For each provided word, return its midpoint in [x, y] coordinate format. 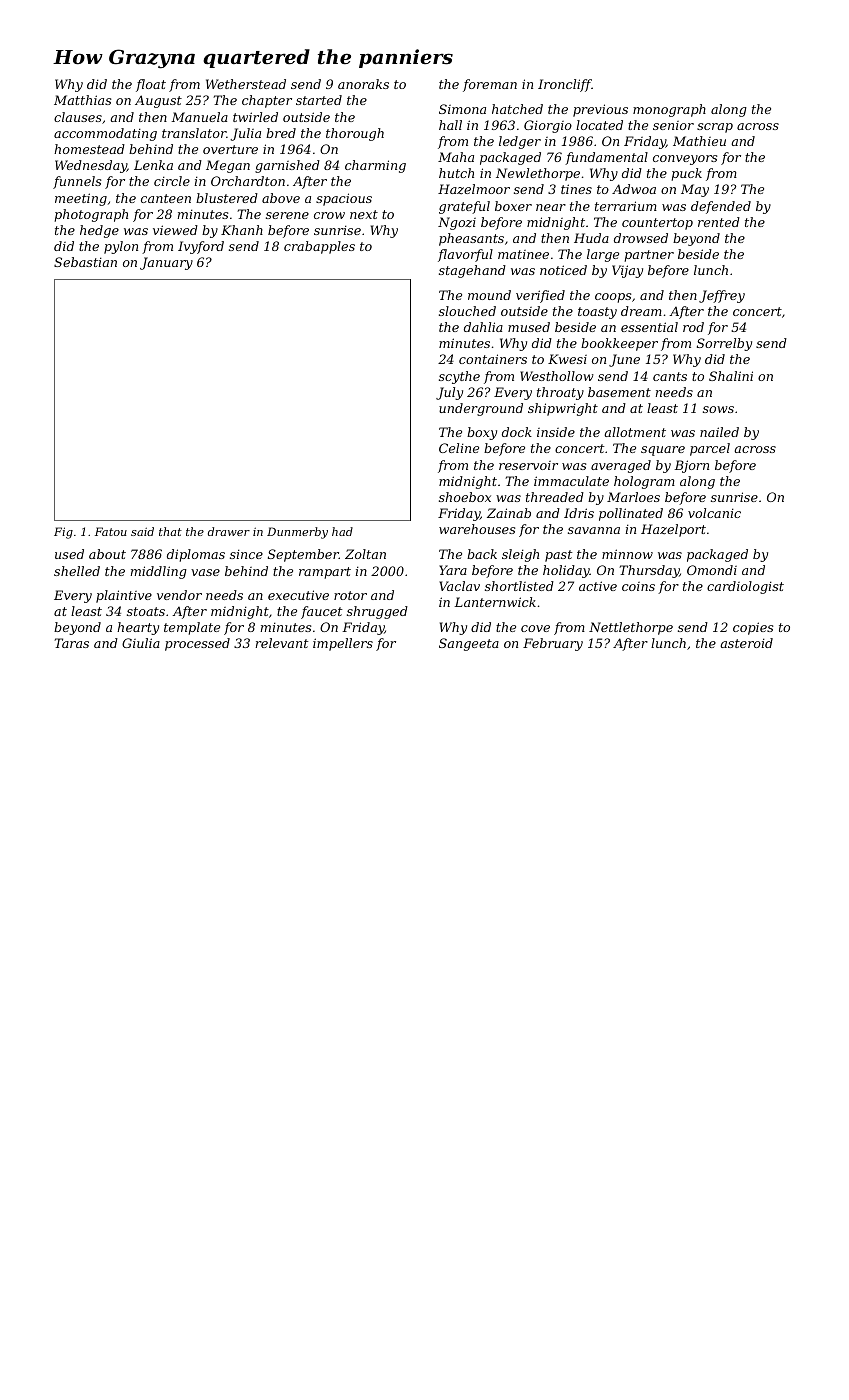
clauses [78, 117]
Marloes [633, 497]
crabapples [319, 247]
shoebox [465, 497]
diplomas [196, 555]
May [695, 190]
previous [600, 110]
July [449, 393]
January [166, 263]
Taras [71, 643]
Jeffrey [722, 296]
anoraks [363, 84]
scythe [459, 377]
